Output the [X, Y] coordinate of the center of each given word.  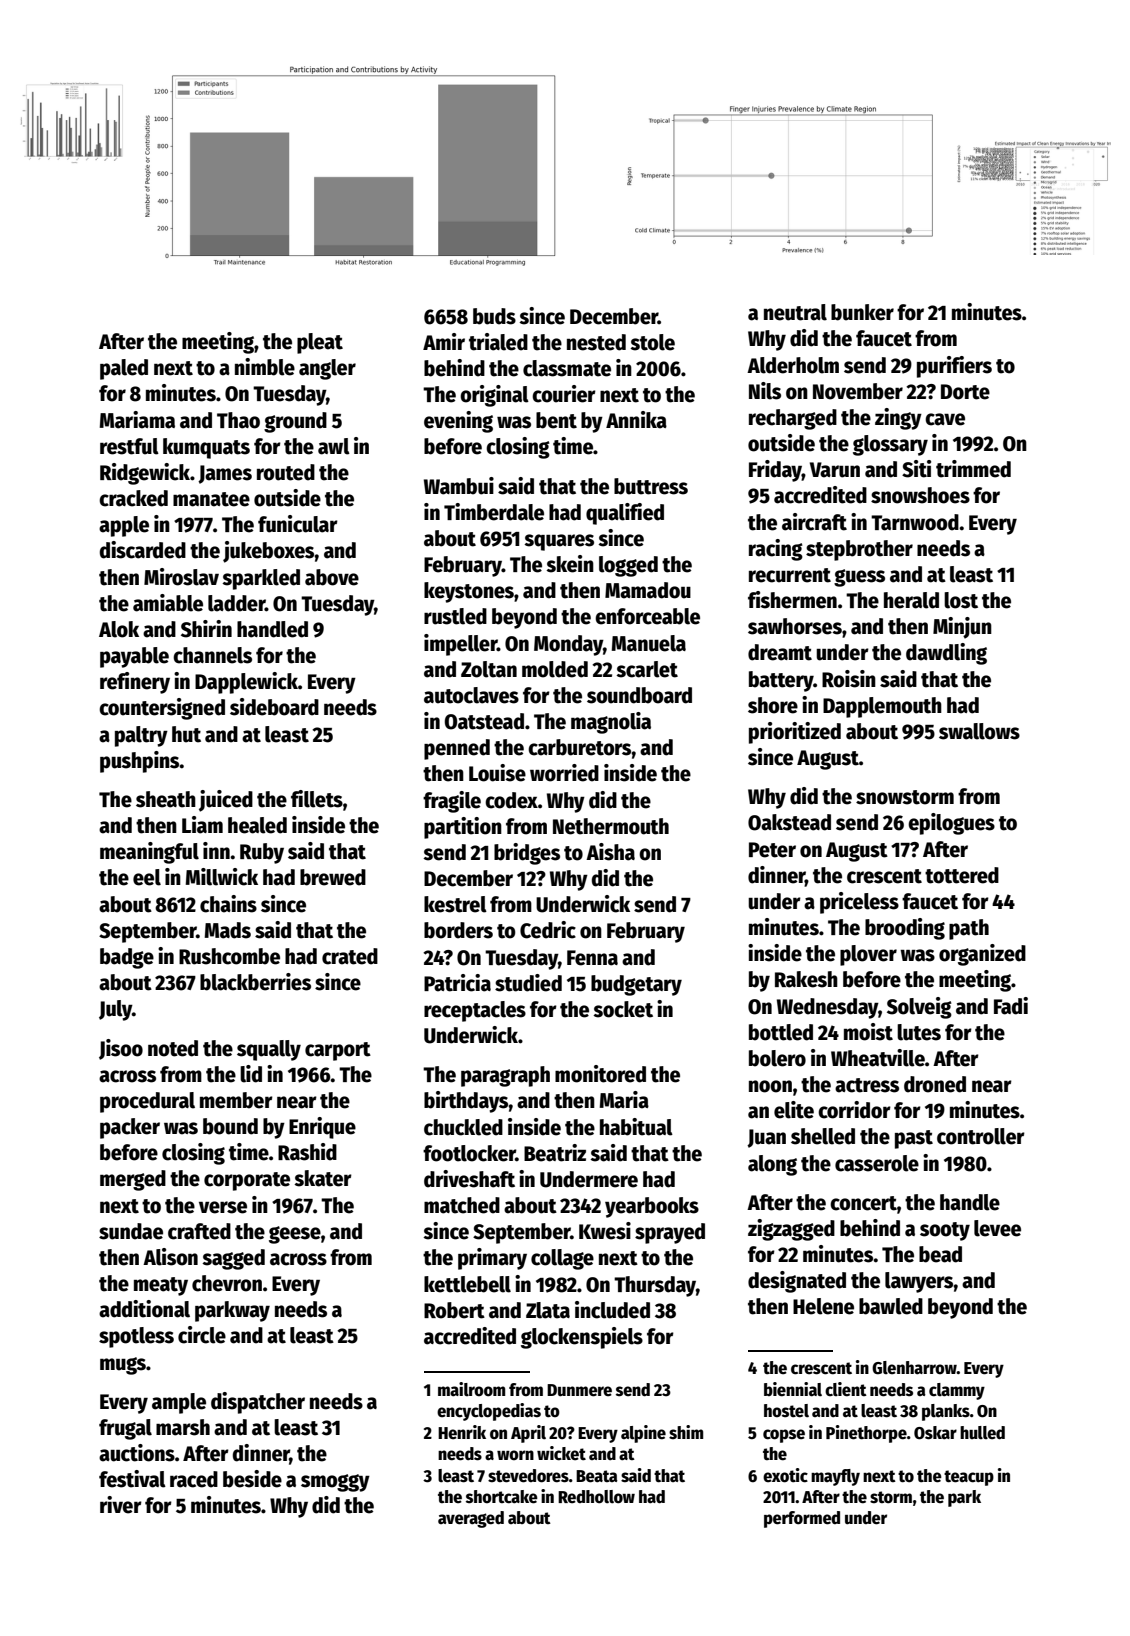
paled [124, 369]
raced [194, 1479]
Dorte [965, 392]
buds [494, 316]
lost [961, 600]
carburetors [580, 747]
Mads [228, 930]
